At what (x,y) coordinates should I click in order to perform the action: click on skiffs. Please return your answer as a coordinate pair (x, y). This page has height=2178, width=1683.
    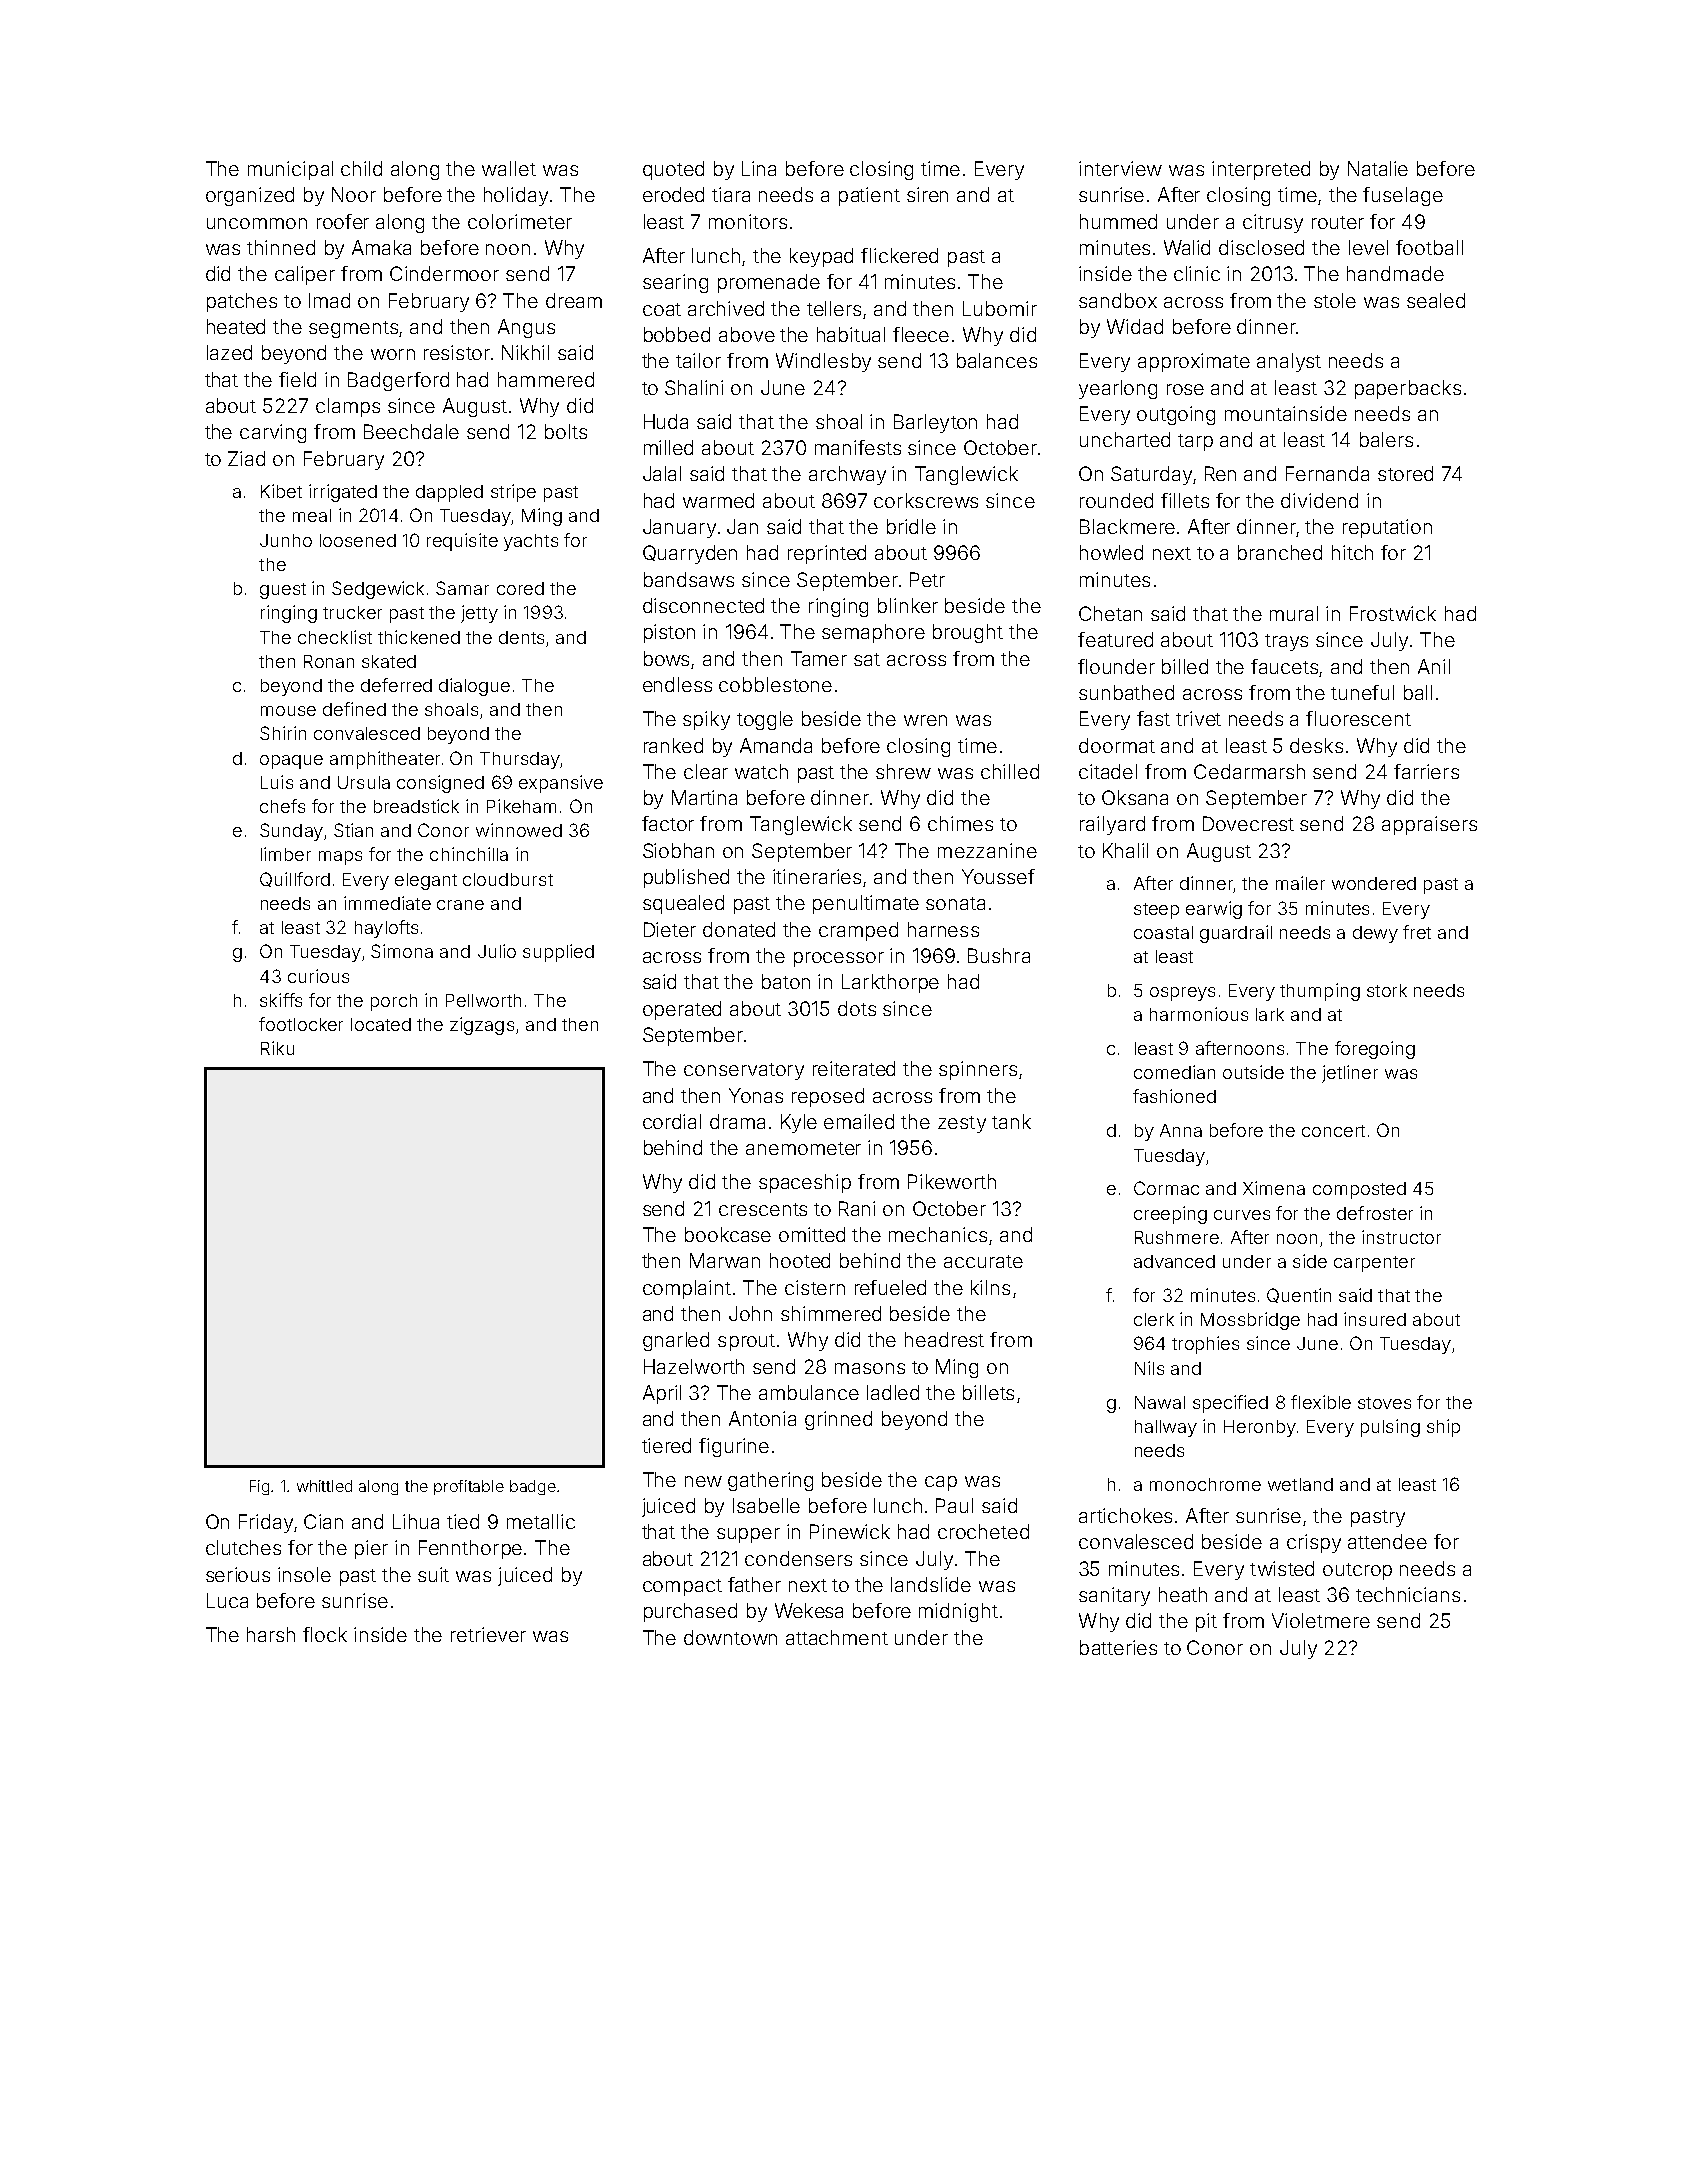
    Looking at the image, I should click on (281, 1000).
